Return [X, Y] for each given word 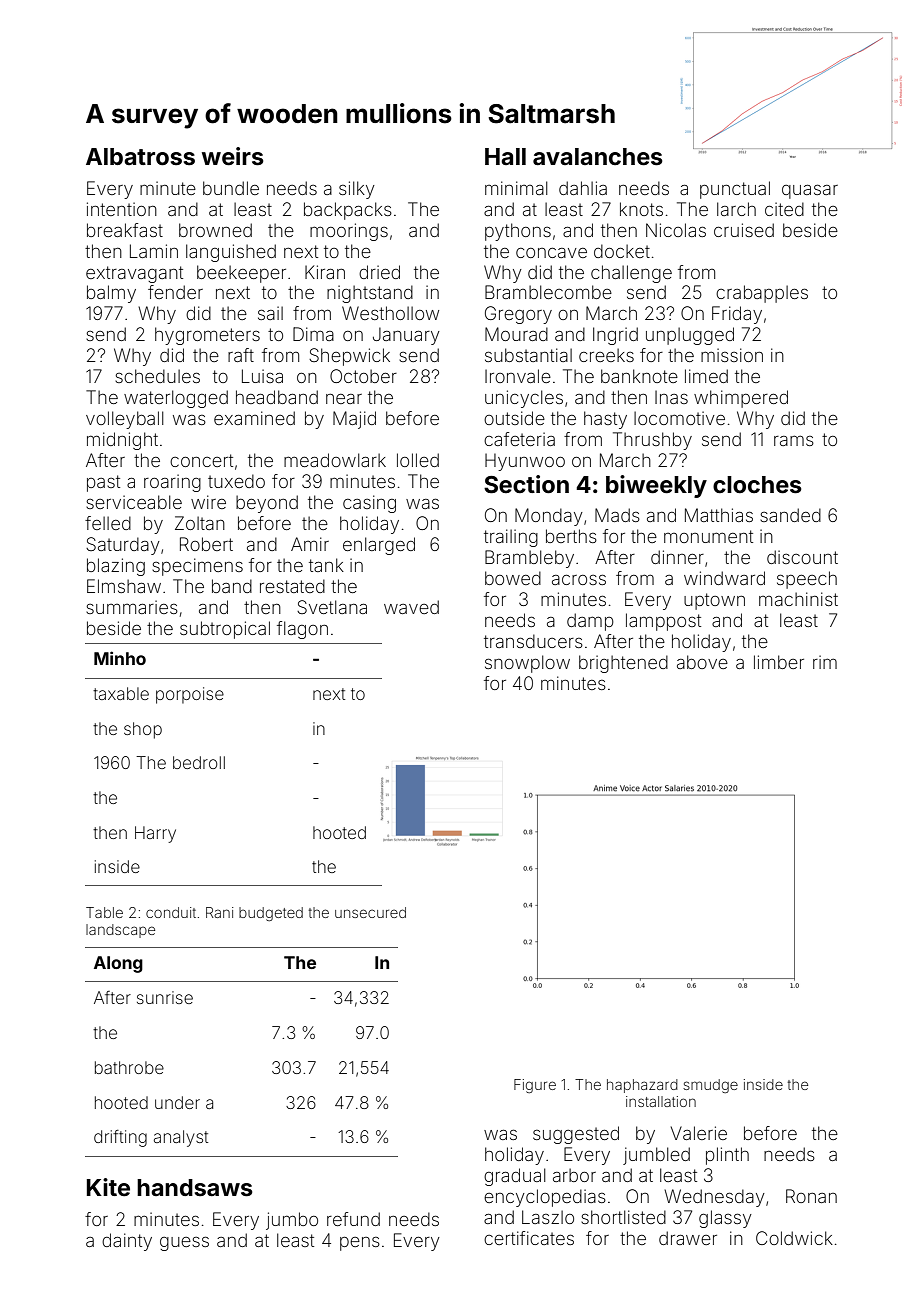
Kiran [325, 272]
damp [590, 622]
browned [215, 230]
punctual [735, 190]
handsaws [195, 1188]
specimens [197, 567]
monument [708, 536]
